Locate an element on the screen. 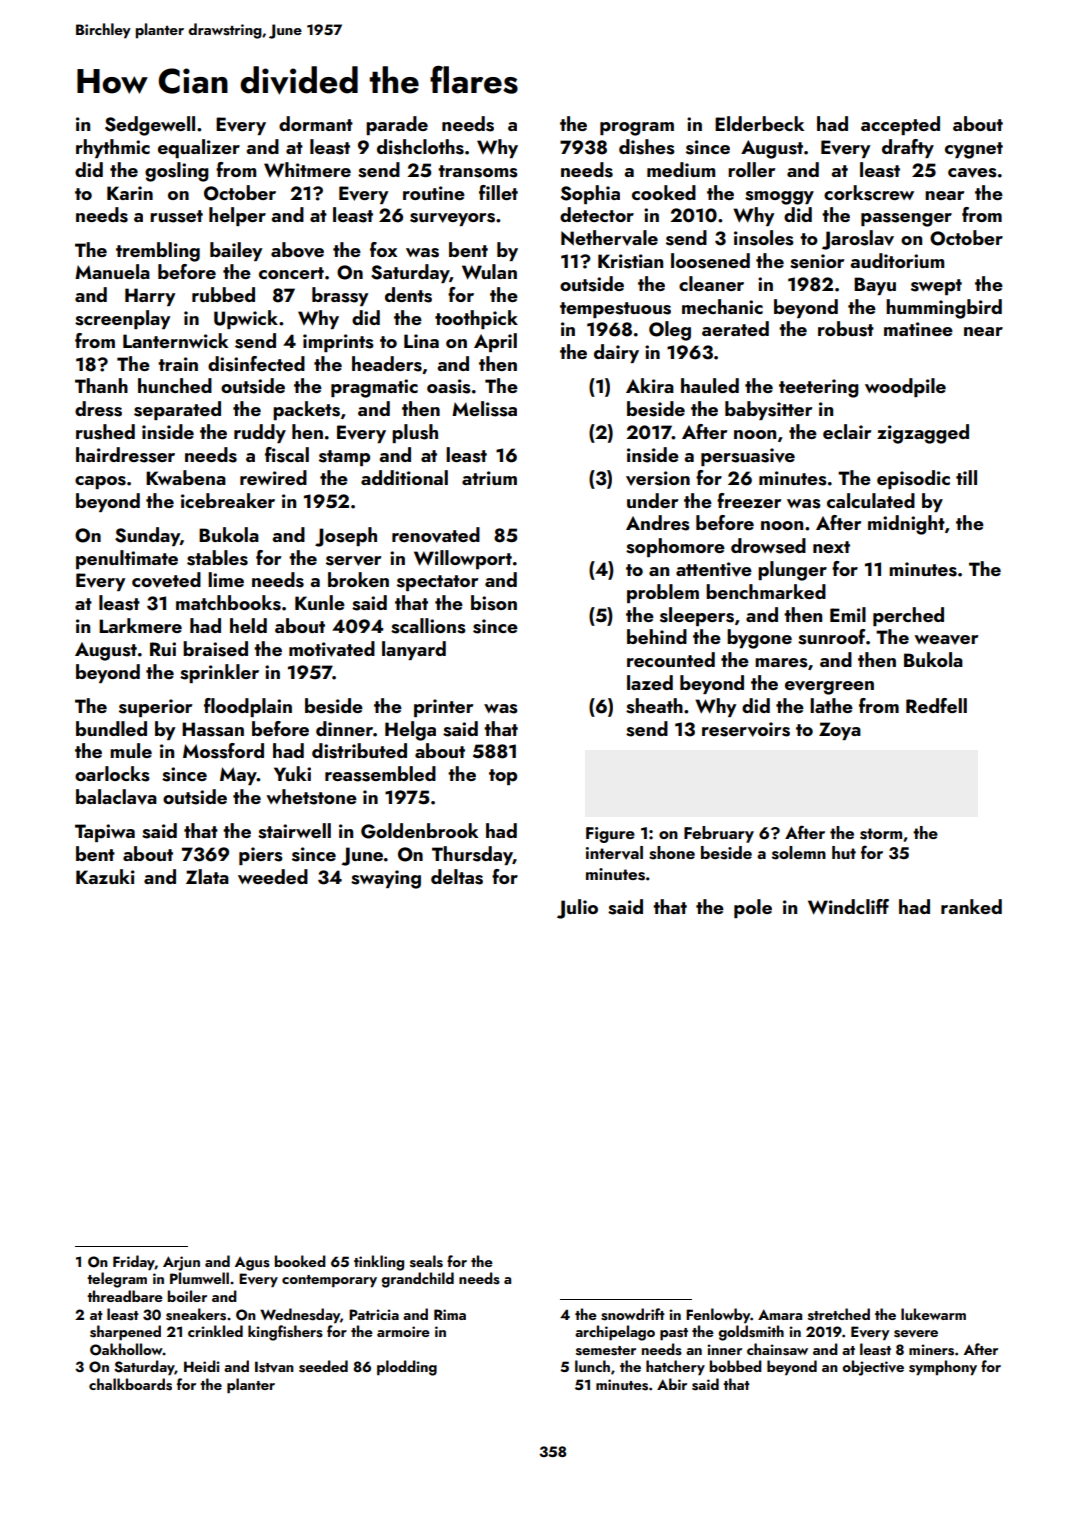 This screenshot has width=1078, height=1524. Abir is located at coordinates (672, 1384).
